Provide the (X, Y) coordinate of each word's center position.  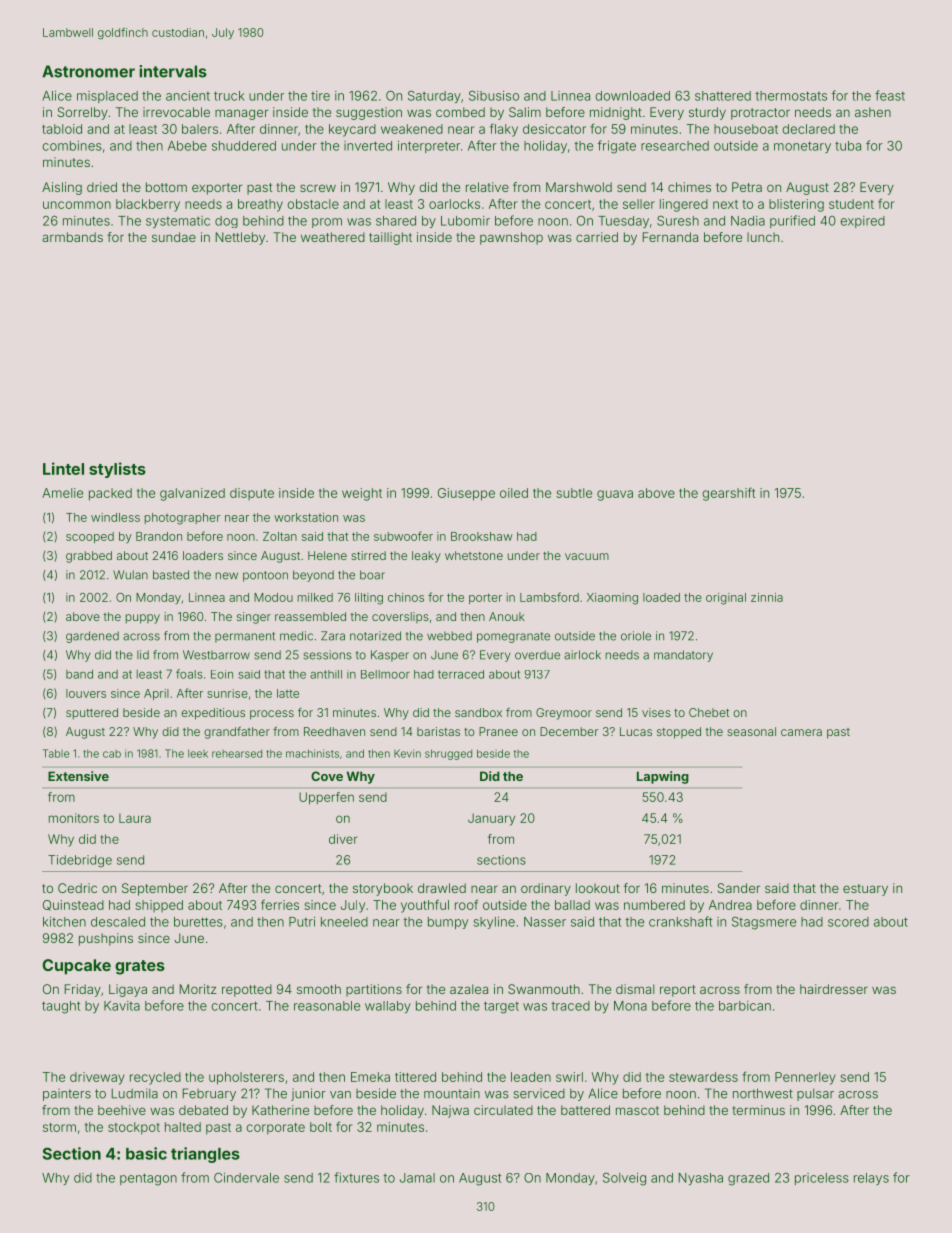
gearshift (729, 494)
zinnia (767, 597)
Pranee (498, 731)
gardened (92, 637)
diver (343, 839)
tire (320, 96)
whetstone (474, 555)
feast (890, 95)
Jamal (417, 1178)
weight (362, 494)
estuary (865, 890)
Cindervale (246, 1178)
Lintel (63, 468)
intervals (173, 71)
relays (871, 1179)
